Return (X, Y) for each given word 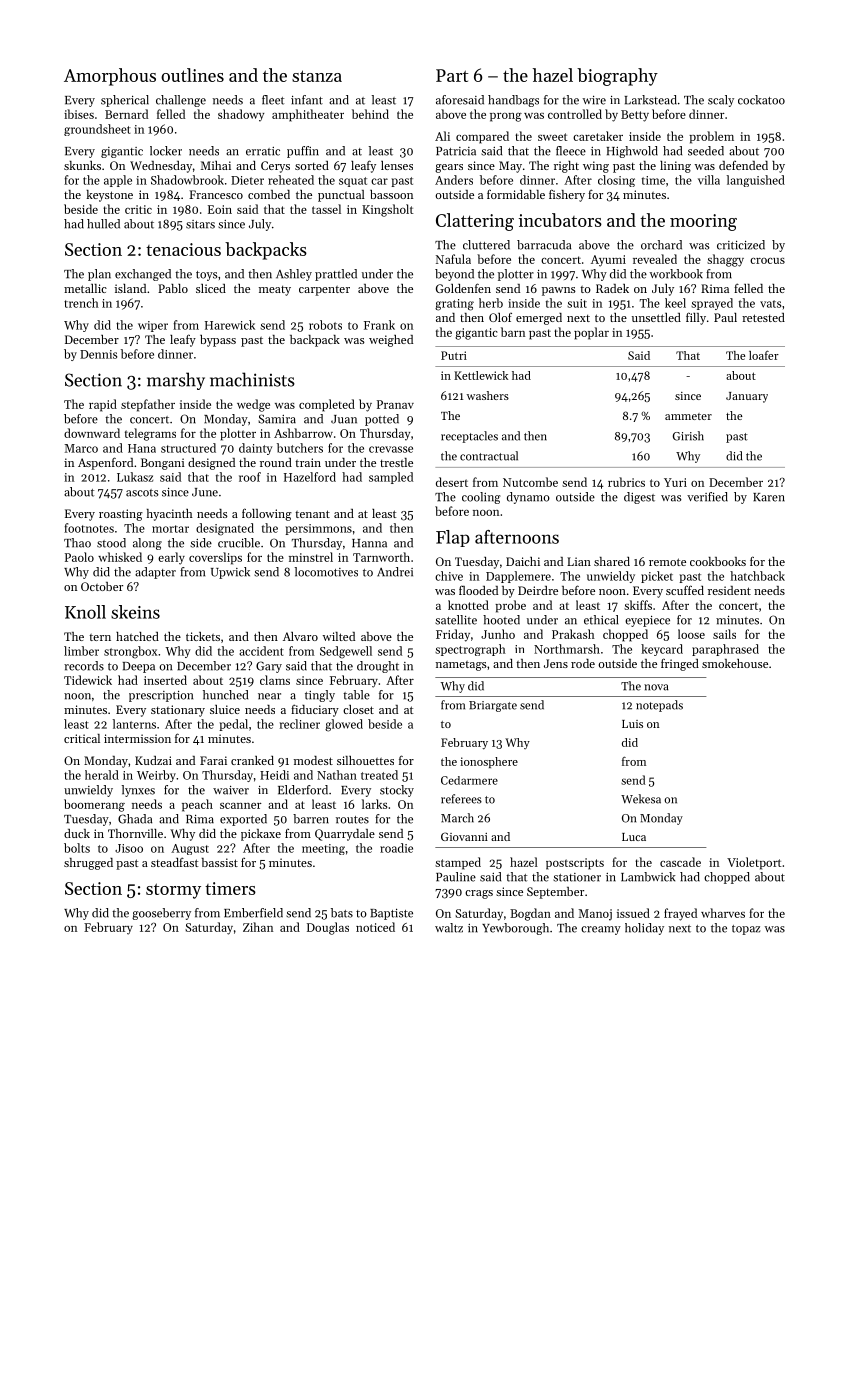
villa (709, 180)
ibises (79, 114)
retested (763, 317)
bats (342, 913)
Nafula (453, 259)
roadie (396, 848)
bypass (218, 341)
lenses (397, 165)
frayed (680, 914)
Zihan (258, 927)
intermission (137, 738)
